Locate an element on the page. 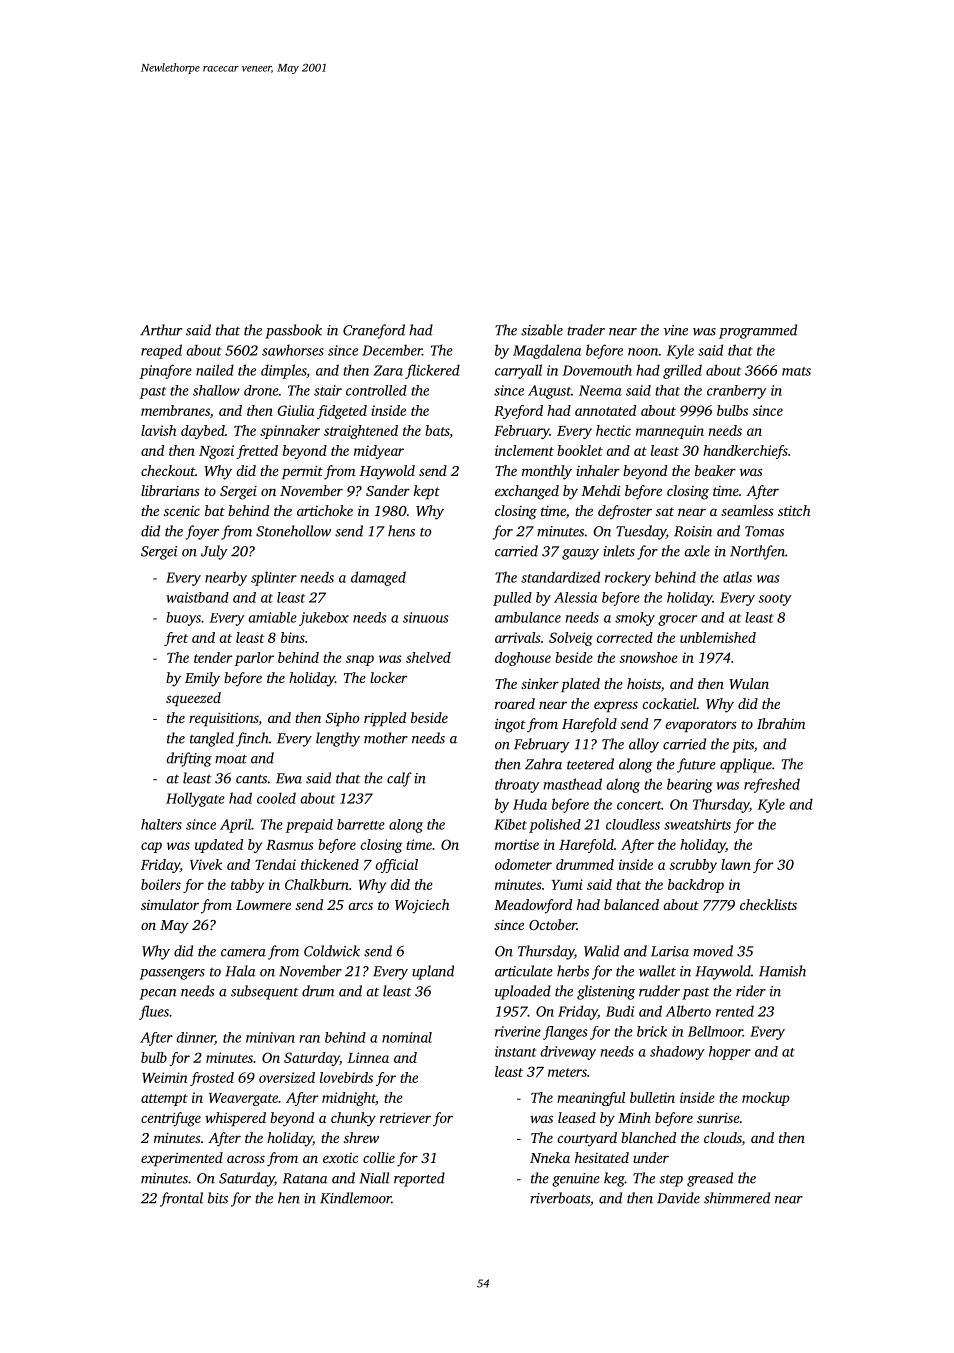 This document has width=954, height=1353. passbook is located at coordinates (293, 331).
